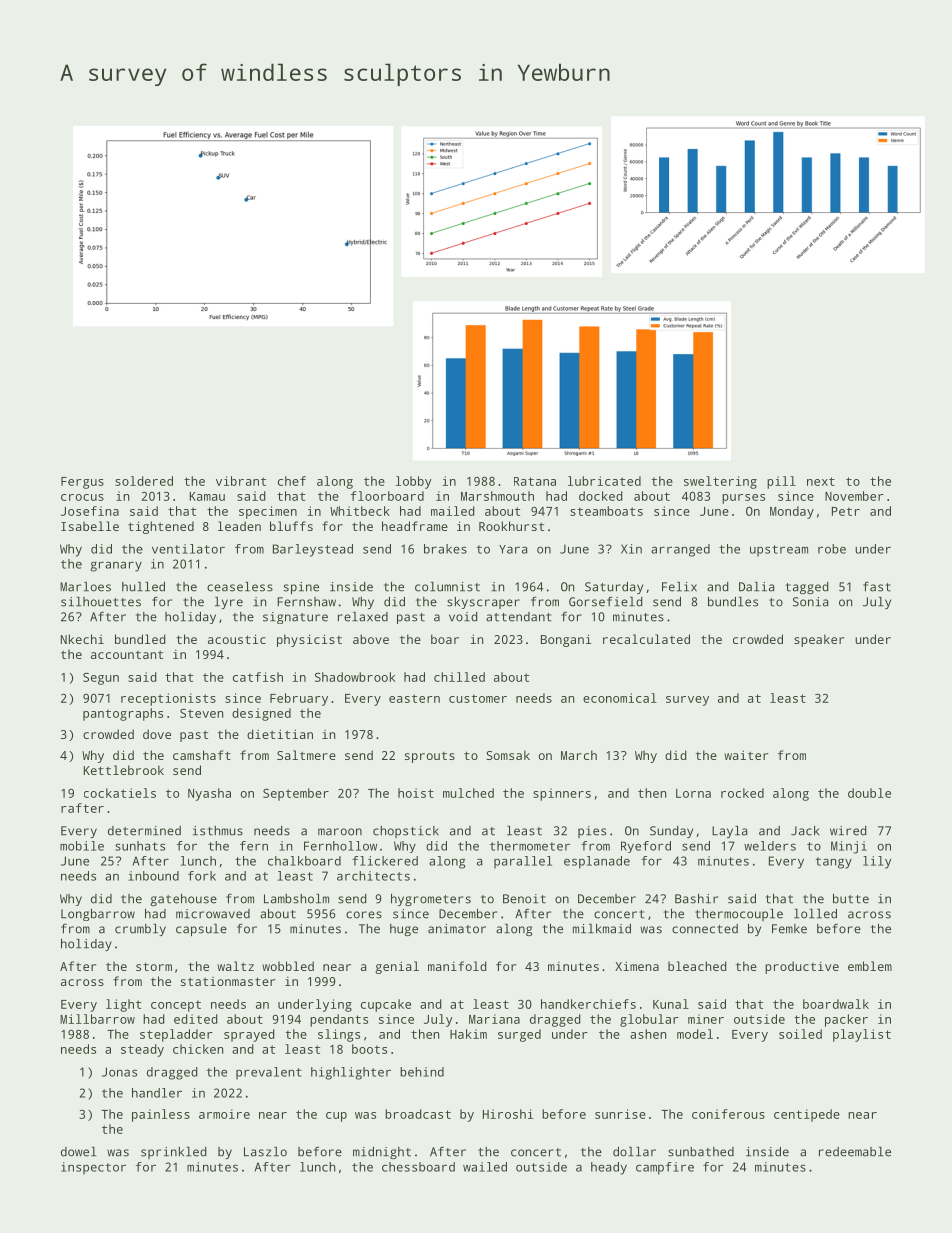  Describe the element at coordinates (144, 481) in the image. I see `soldered` at that location.
